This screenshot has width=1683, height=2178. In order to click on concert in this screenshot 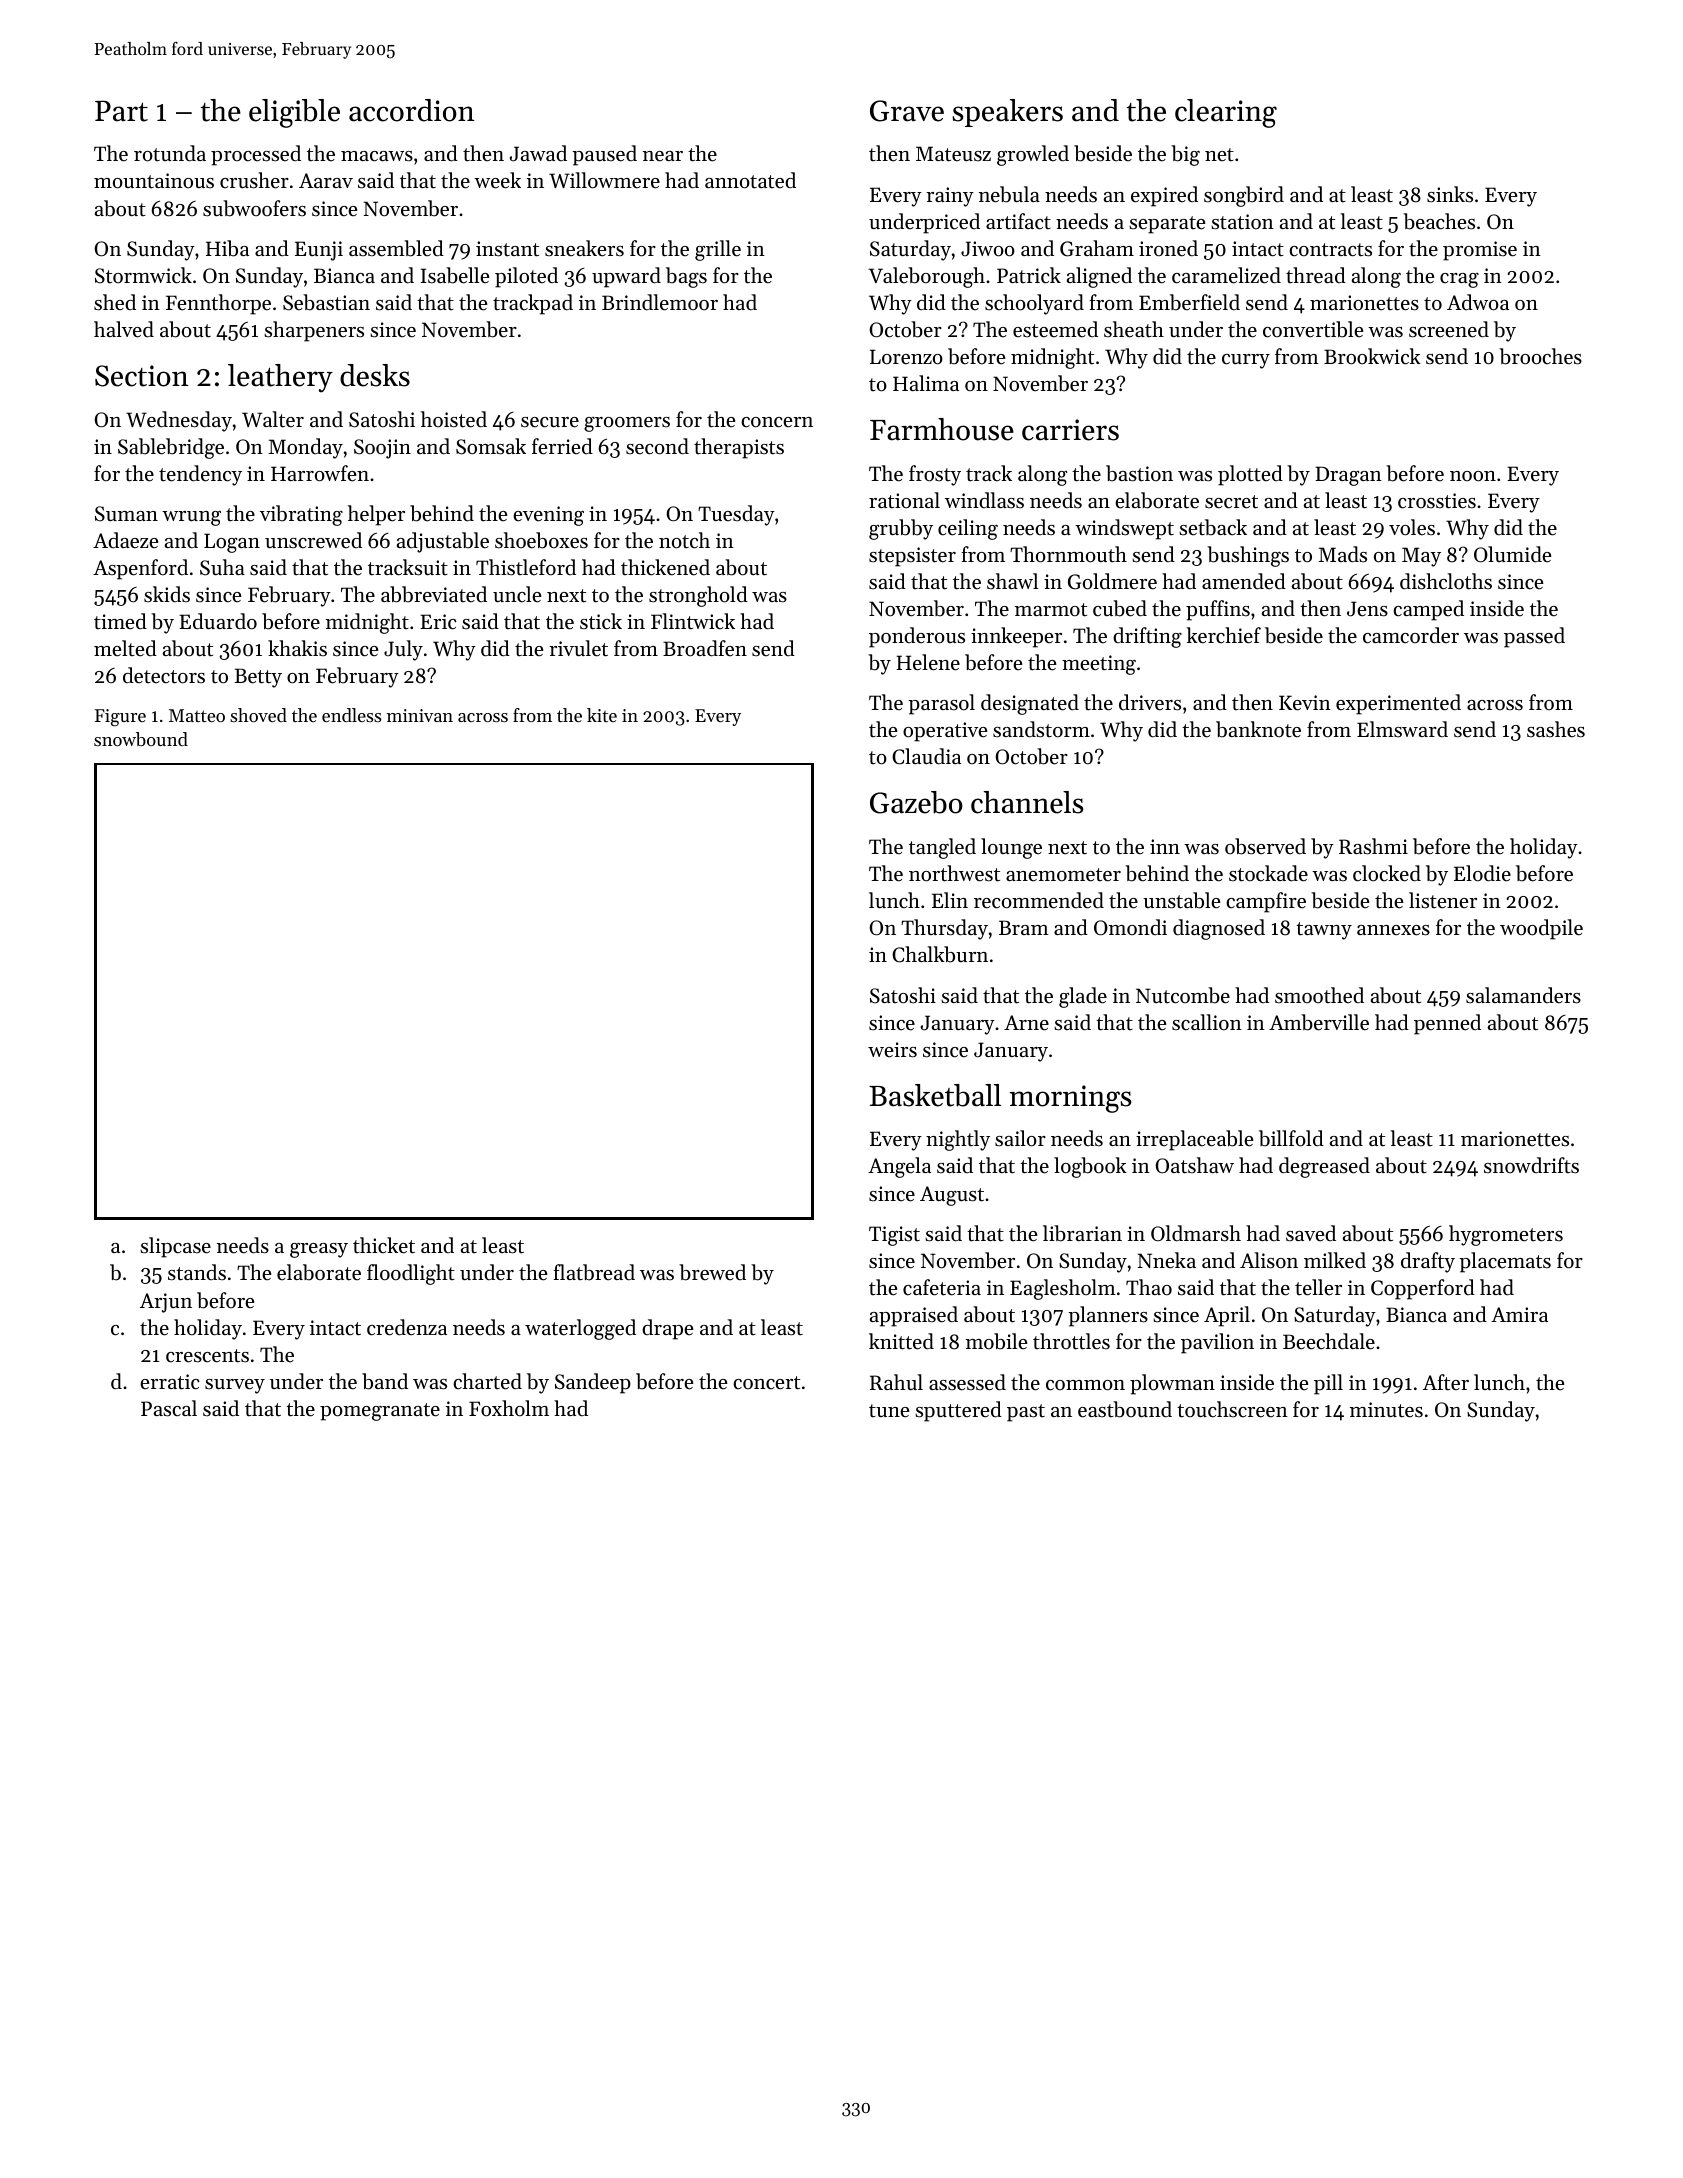, I will do `click(766, 1383)`.
